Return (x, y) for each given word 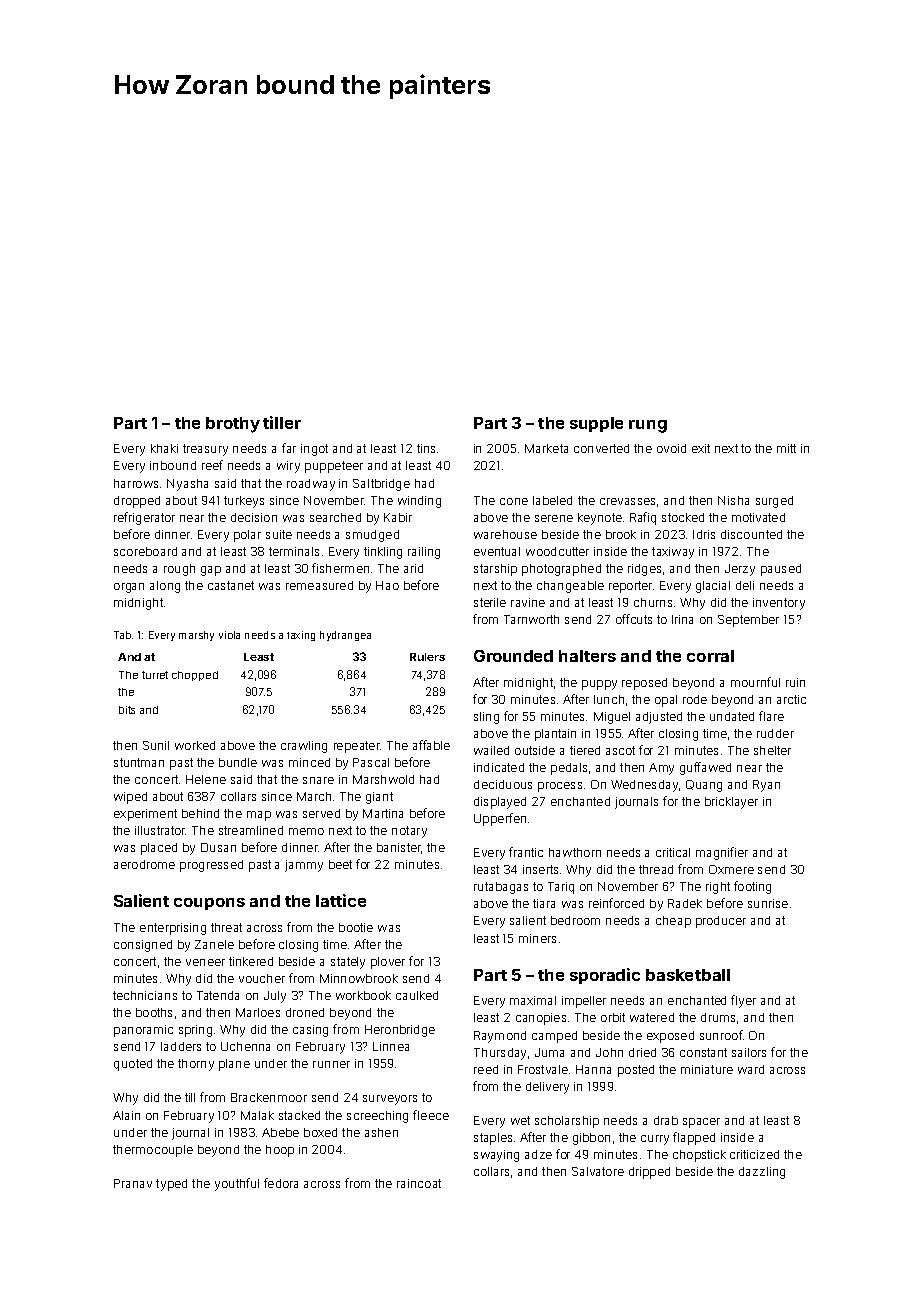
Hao (387, 585)
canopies (541, 1019)
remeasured (319, 585)
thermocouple (153, 1151)
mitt (786, 448)
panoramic (143, 1031)
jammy (304, 866)
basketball (688, 975)
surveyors (390, 1100)
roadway (311, 485)
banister (399, 847)
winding (419, 502)
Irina (682, 619)
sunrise (768, 903)
